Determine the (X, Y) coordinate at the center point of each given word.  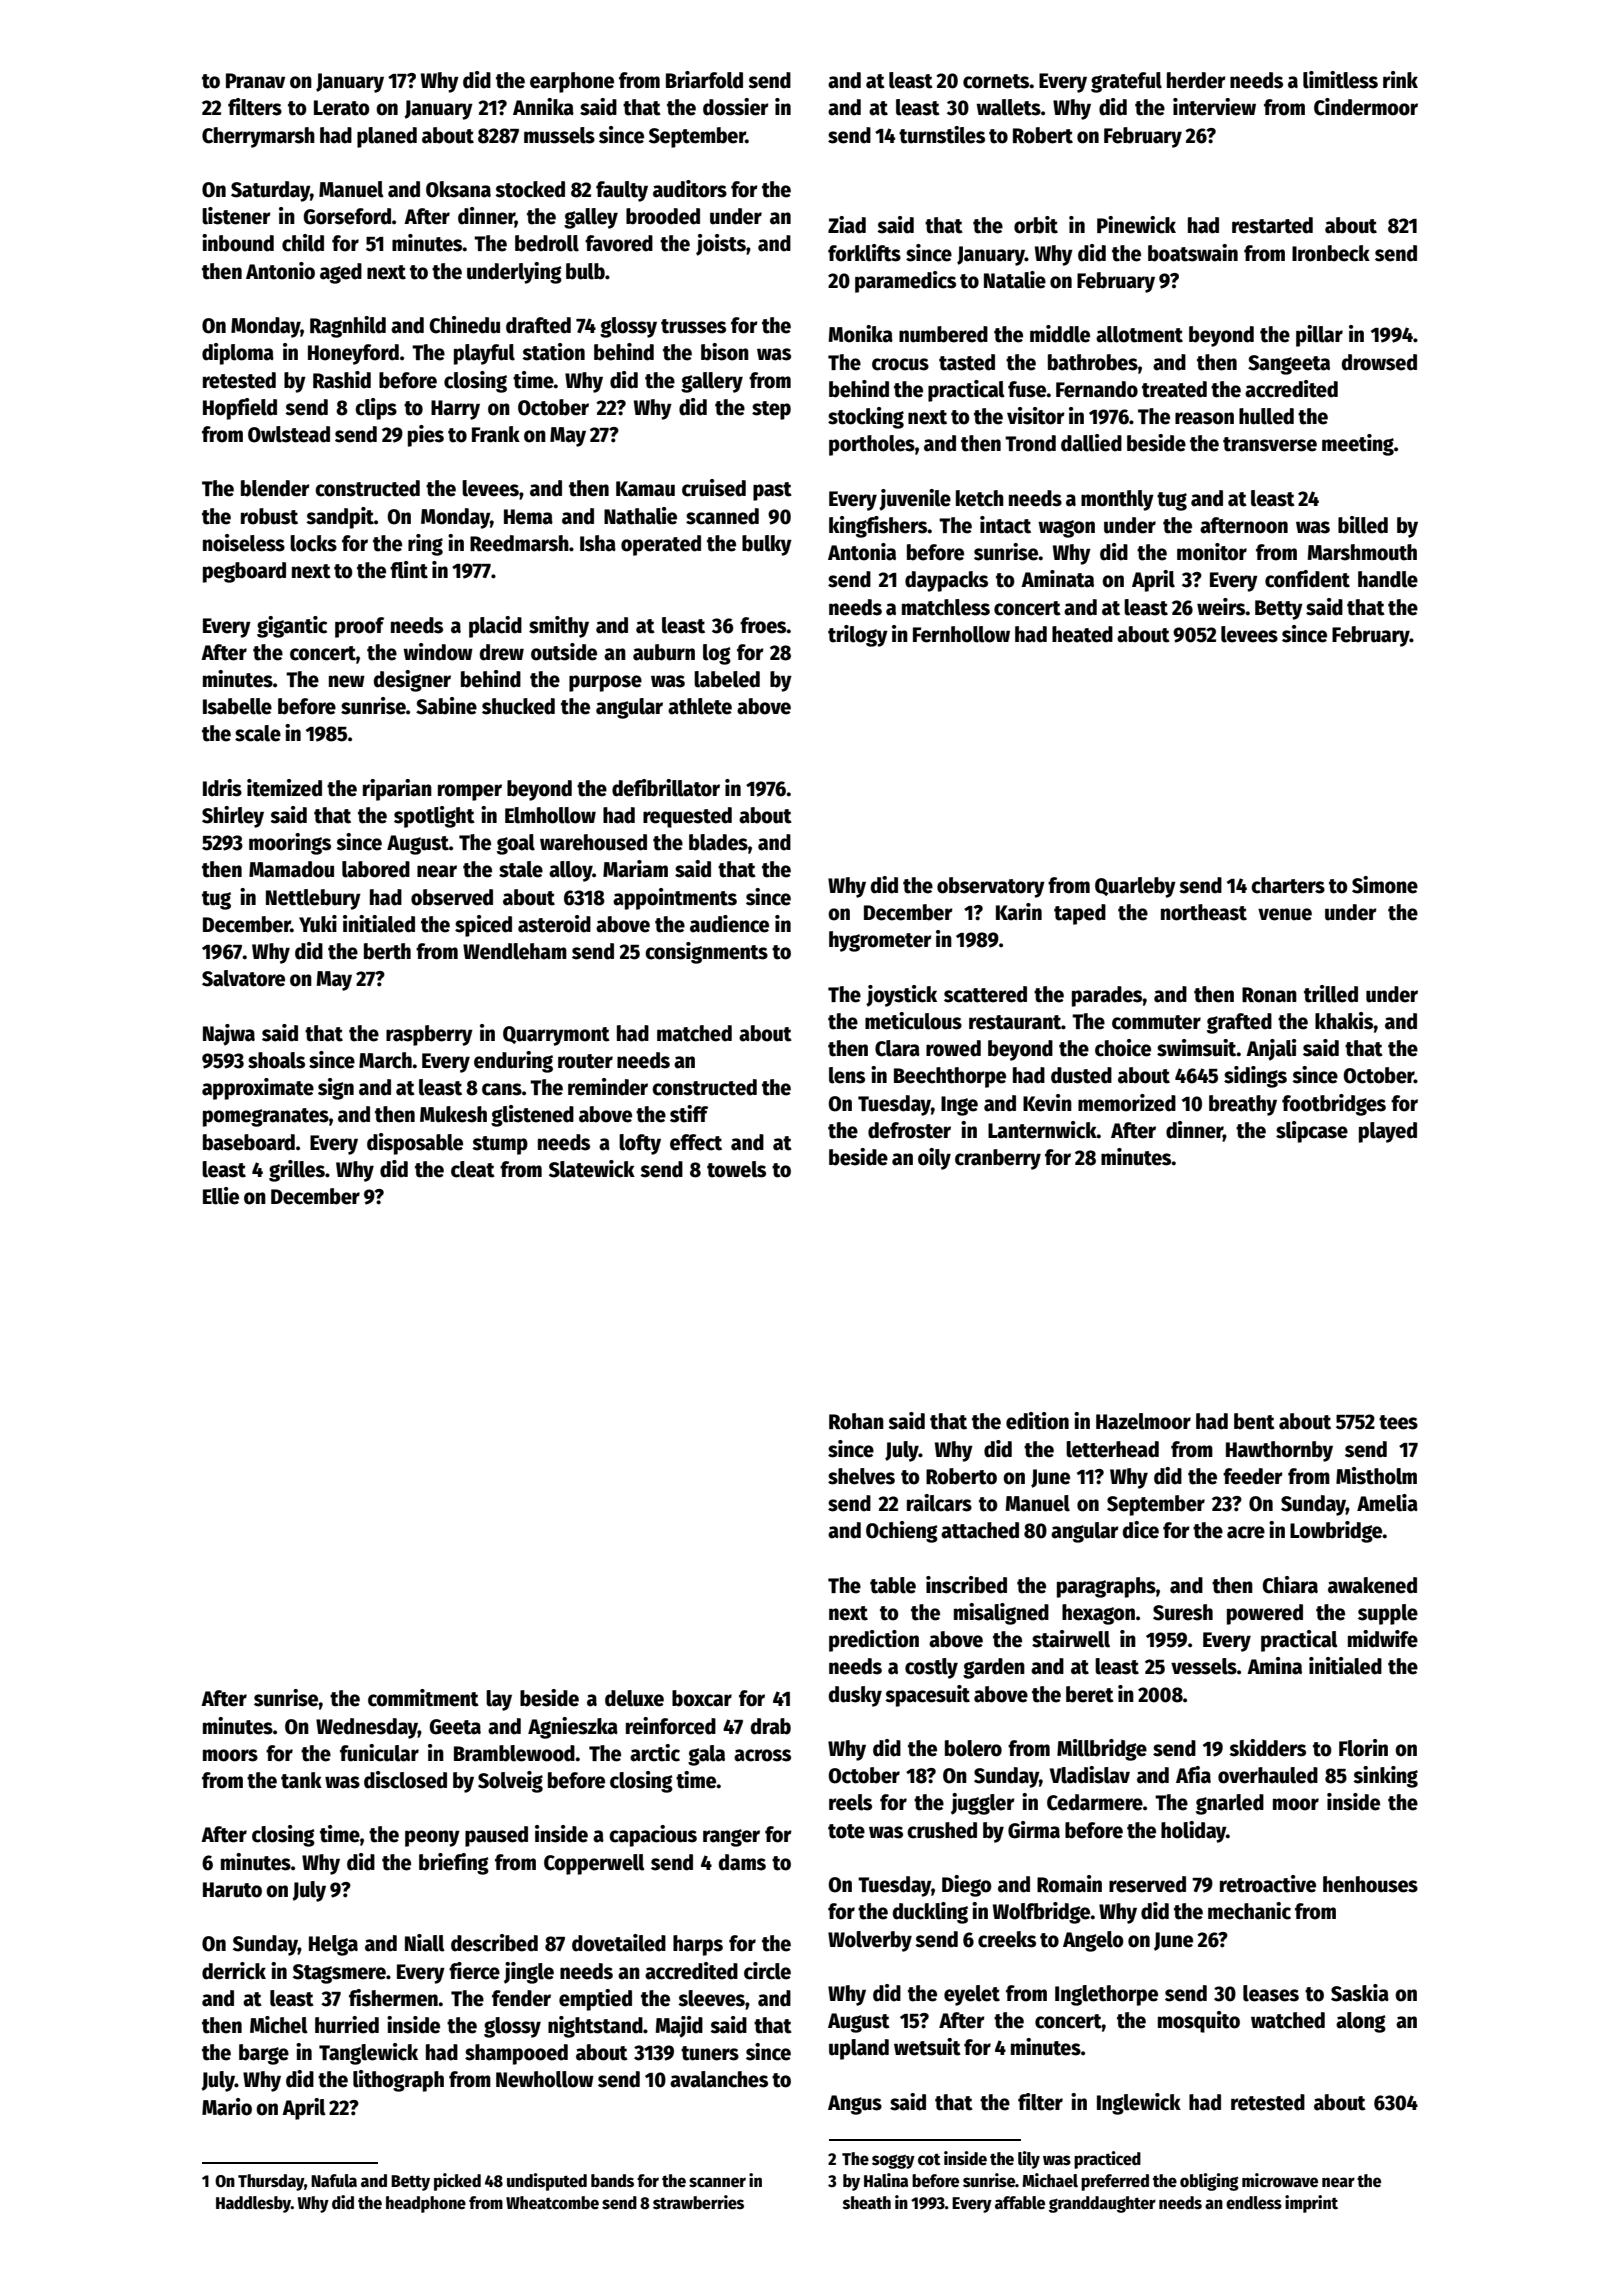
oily (934, 1159)
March (385, 1060)
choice (1123, 1048)
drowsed (1379, 362)
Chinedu (464, 325)
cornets (996, 81)
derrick (234, 1971)
